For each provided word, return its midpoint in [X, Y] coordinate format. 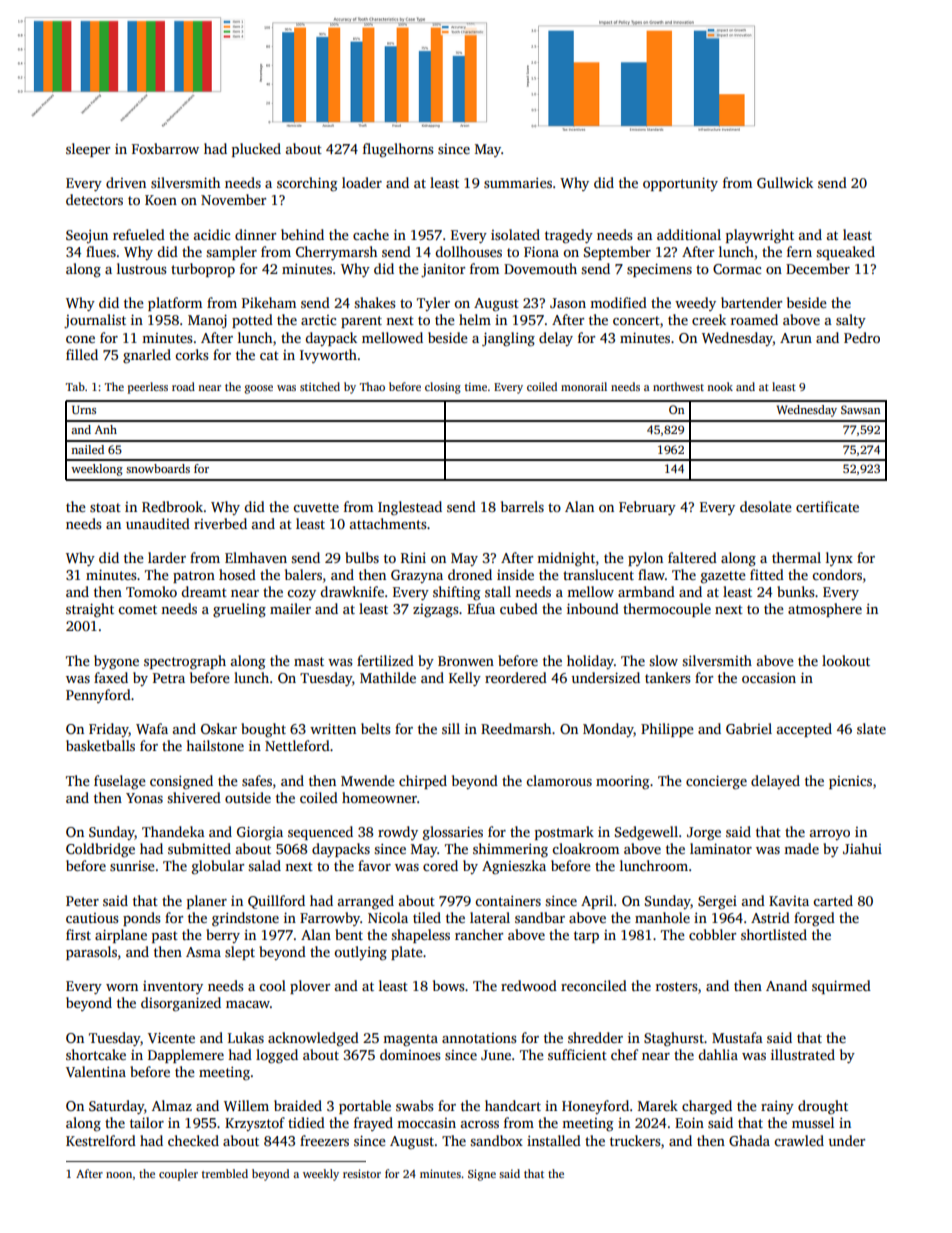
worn [122, 987]
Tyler [433, 304]
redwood [529, 985]
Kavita [789, 901]
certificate [827, 506]
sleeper [88, 150]
